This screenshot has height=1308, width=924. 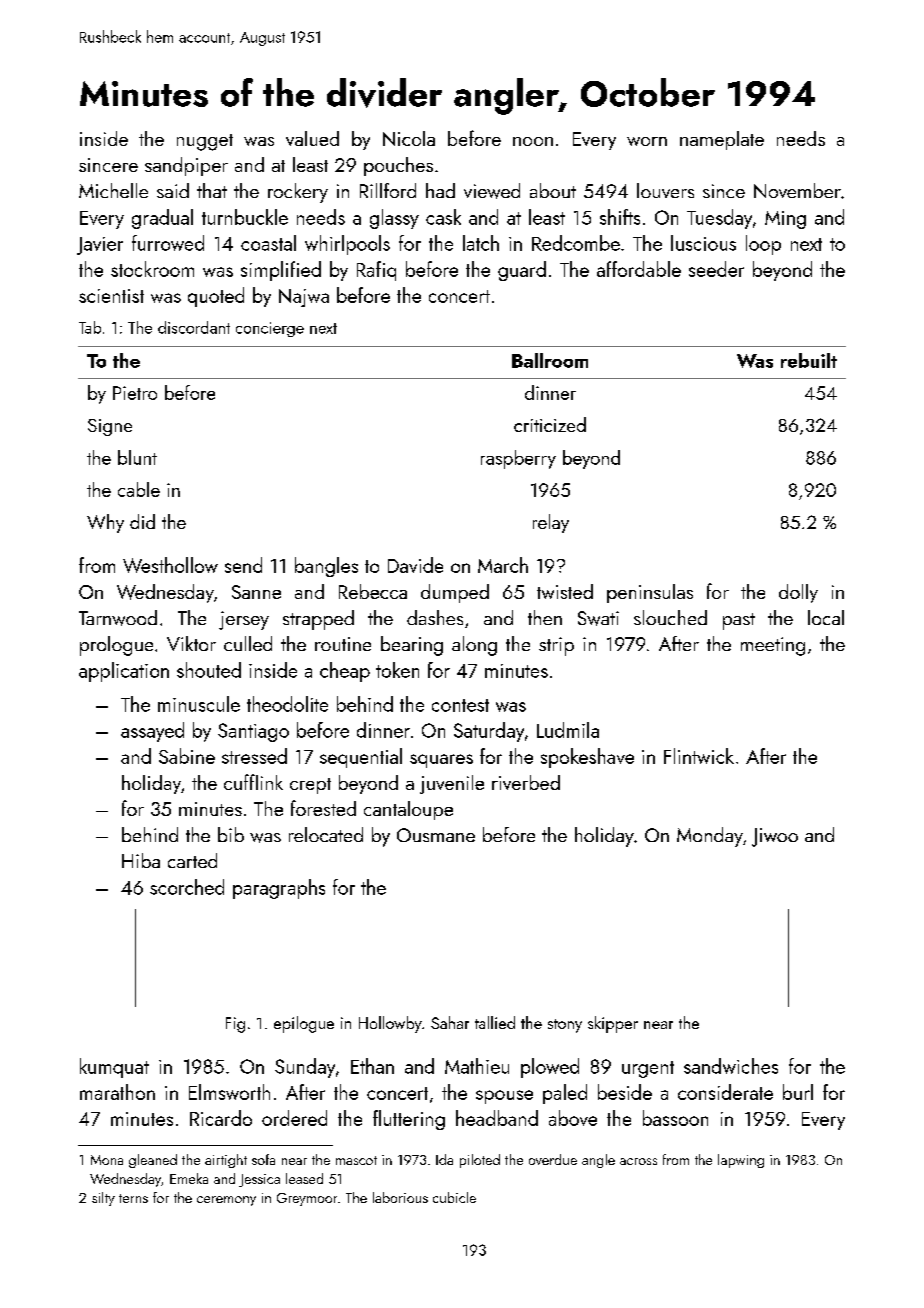 I want to click on scorched, so click(x=187, y=887).
